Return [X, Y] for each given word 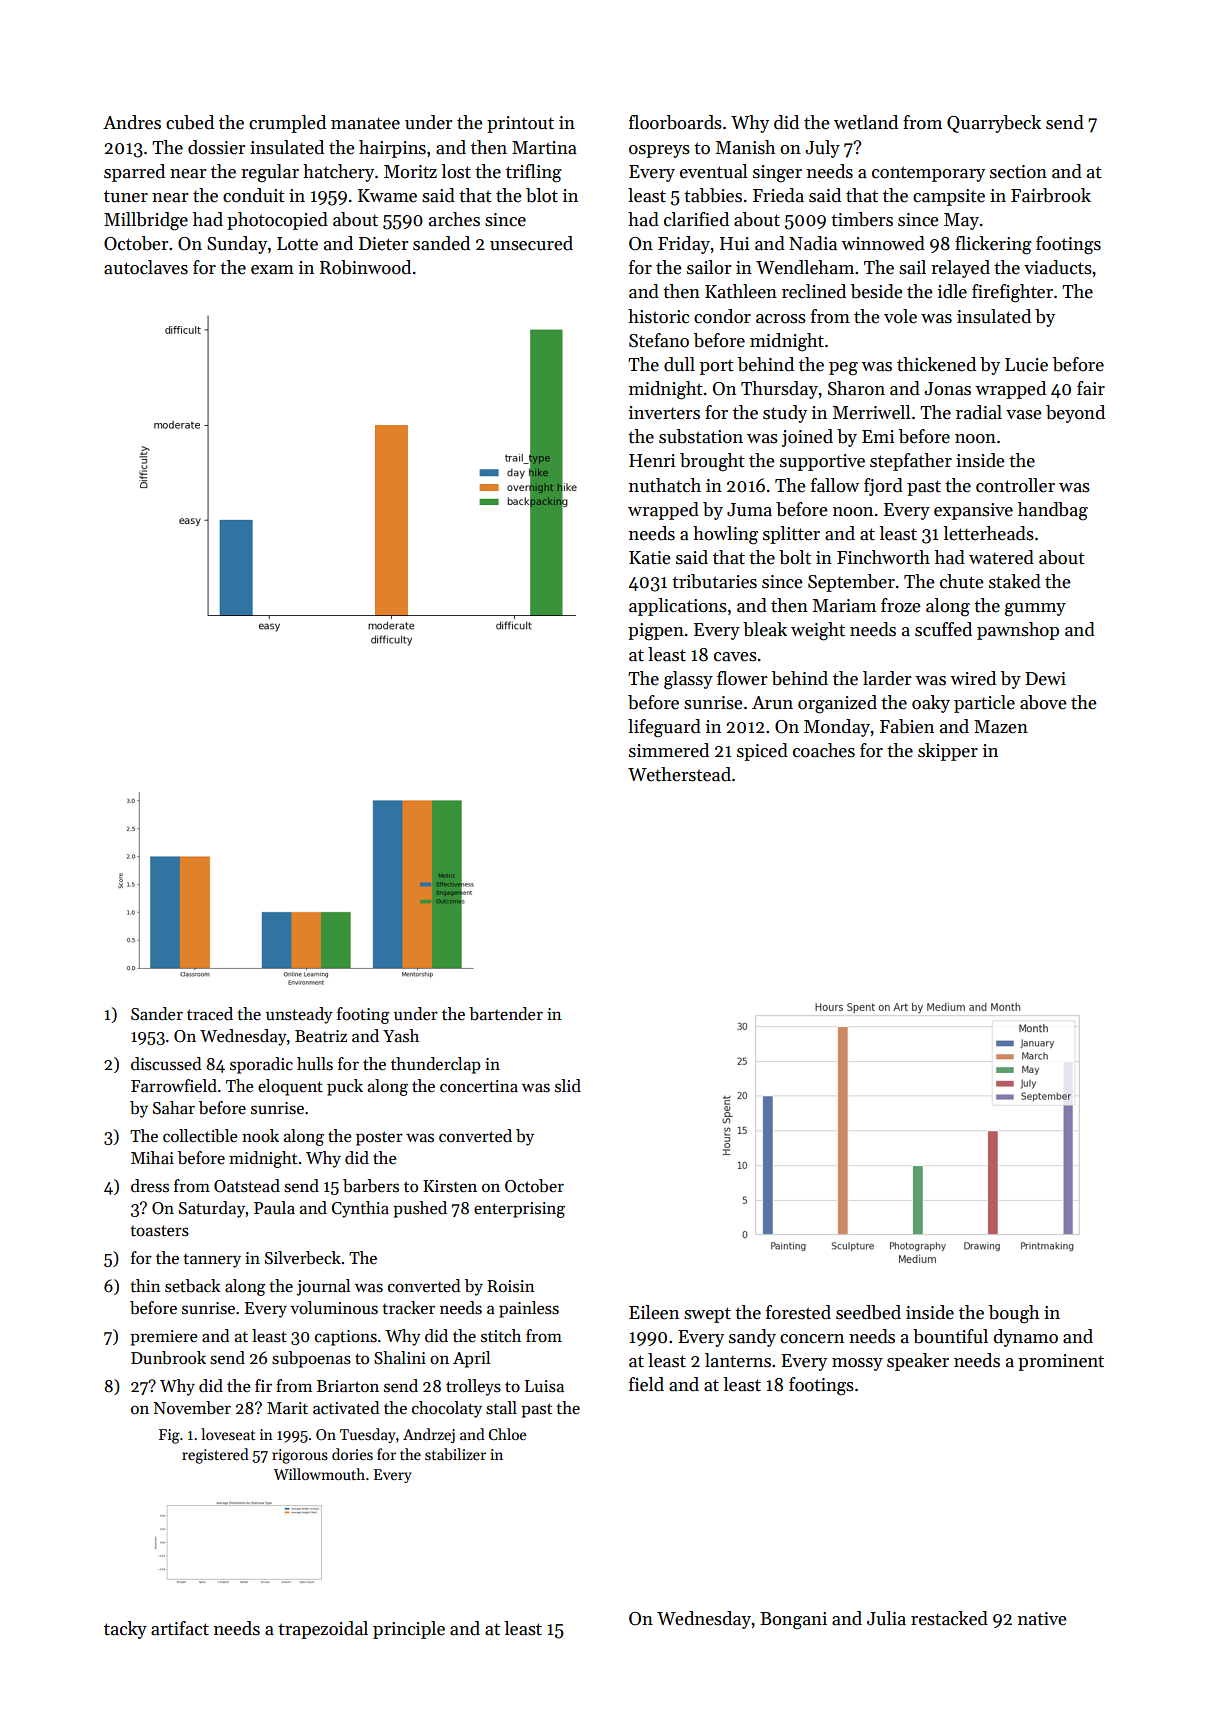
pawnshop [1018, 631]
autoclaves [146, 267]
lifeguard [664, 728]
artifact [180, 1628]
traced [210, 1014]
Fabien [907, 726]
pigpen [656, 632]
